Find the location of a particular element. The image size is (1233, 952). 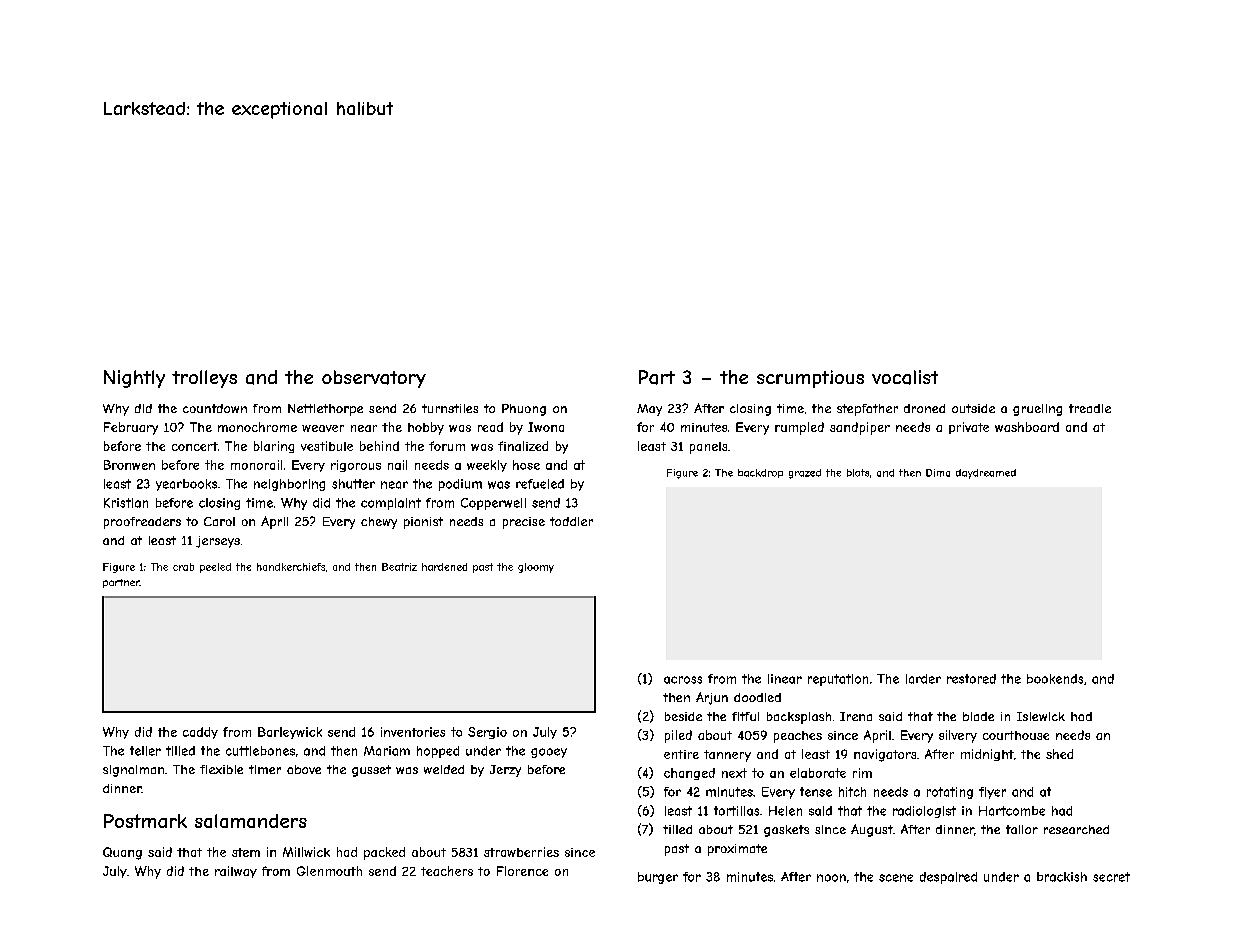

peeled is located at coordinates (215, 568).
